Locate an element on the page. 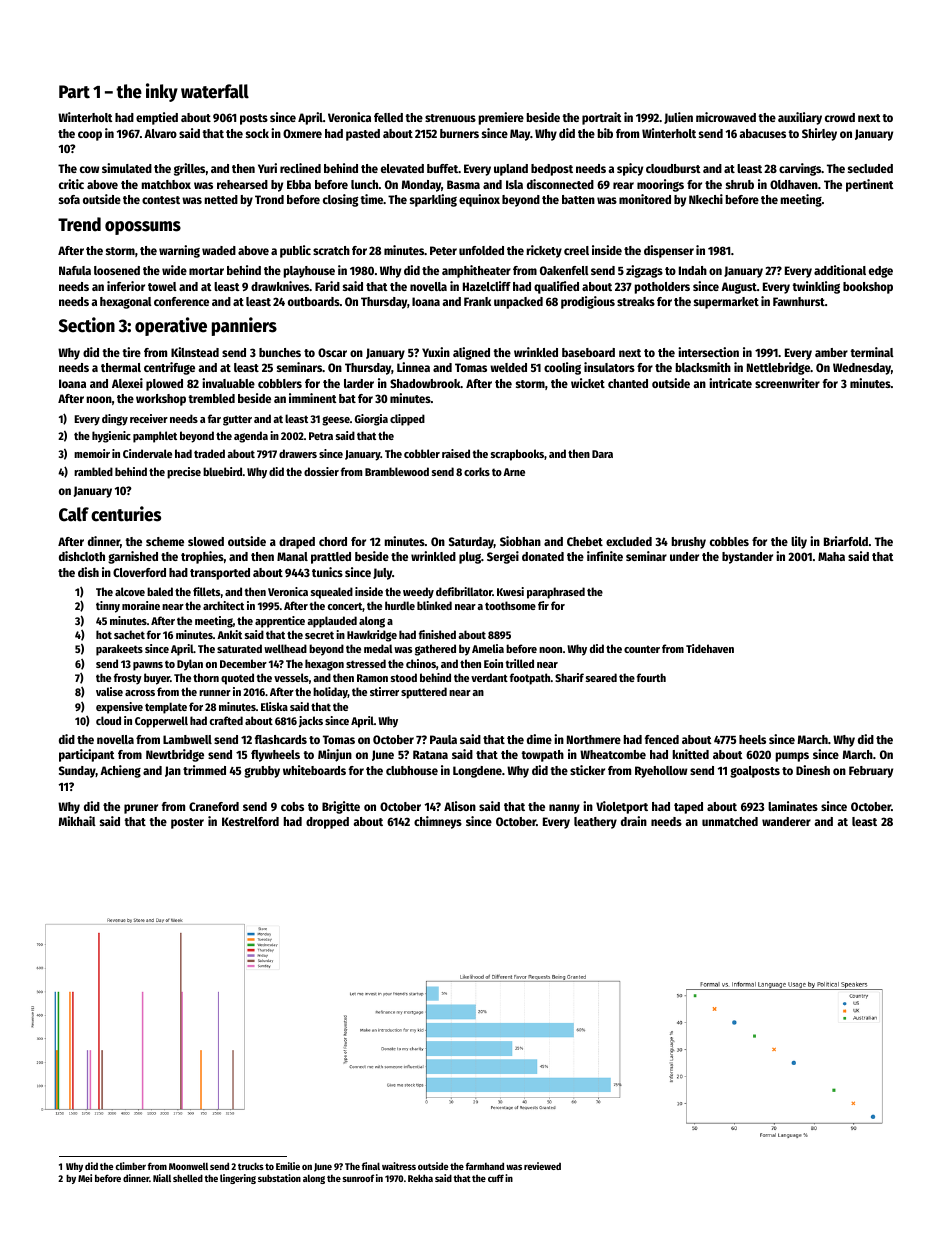 The height and width of the image is (1233, 952). pumps is located at coordinates (792, 757).
